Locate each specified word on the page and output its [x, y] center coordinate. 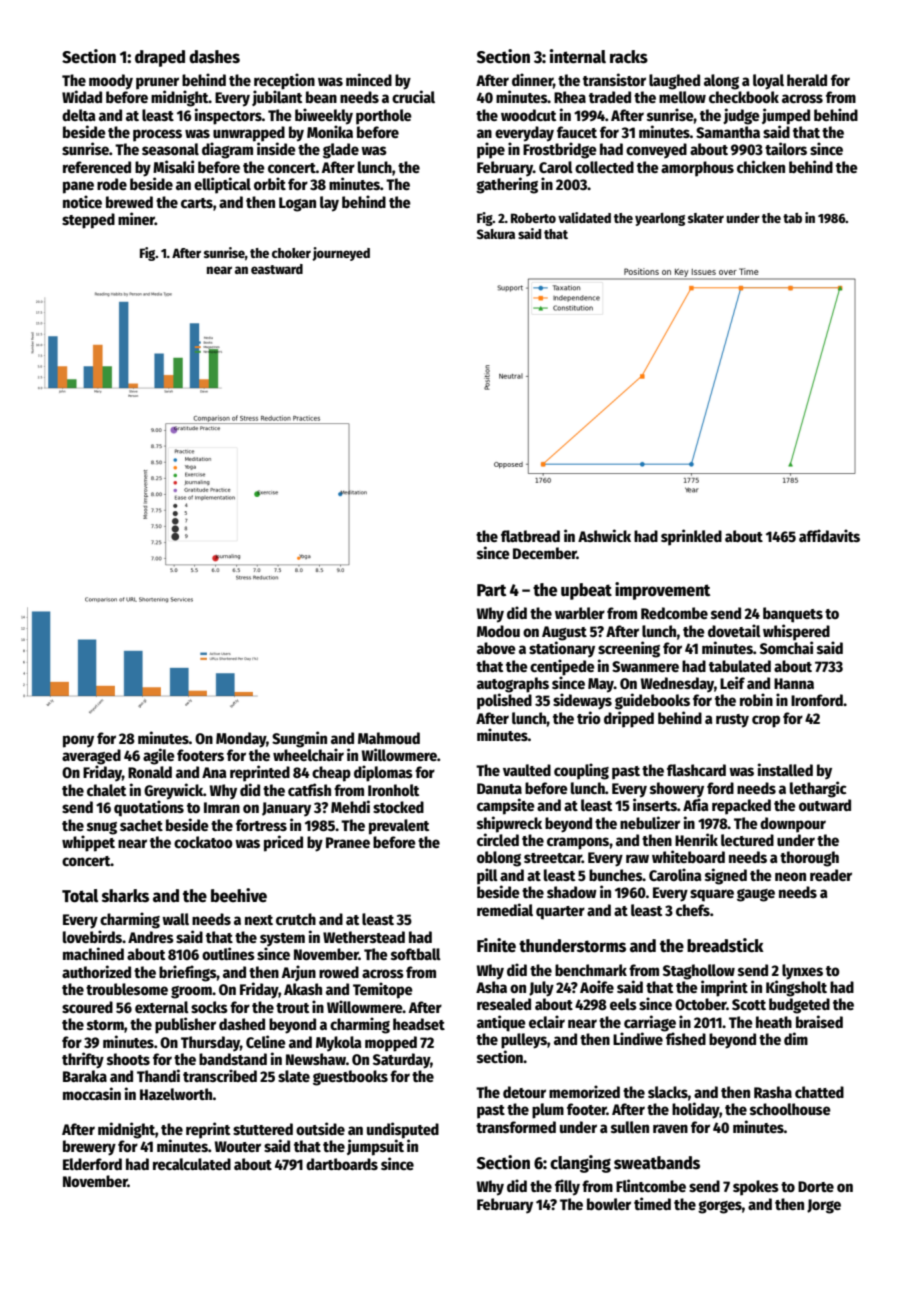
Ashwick [604, 535]
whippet [88, 843]
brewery [89, 1148]
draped [160, 58]
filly [567, 1187]
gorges [720, 1207]
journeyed [341, 254]
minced [369, 79]
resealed [504, 1004]
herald [807, 80]
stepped [88, 221]
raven [670, 1128]
